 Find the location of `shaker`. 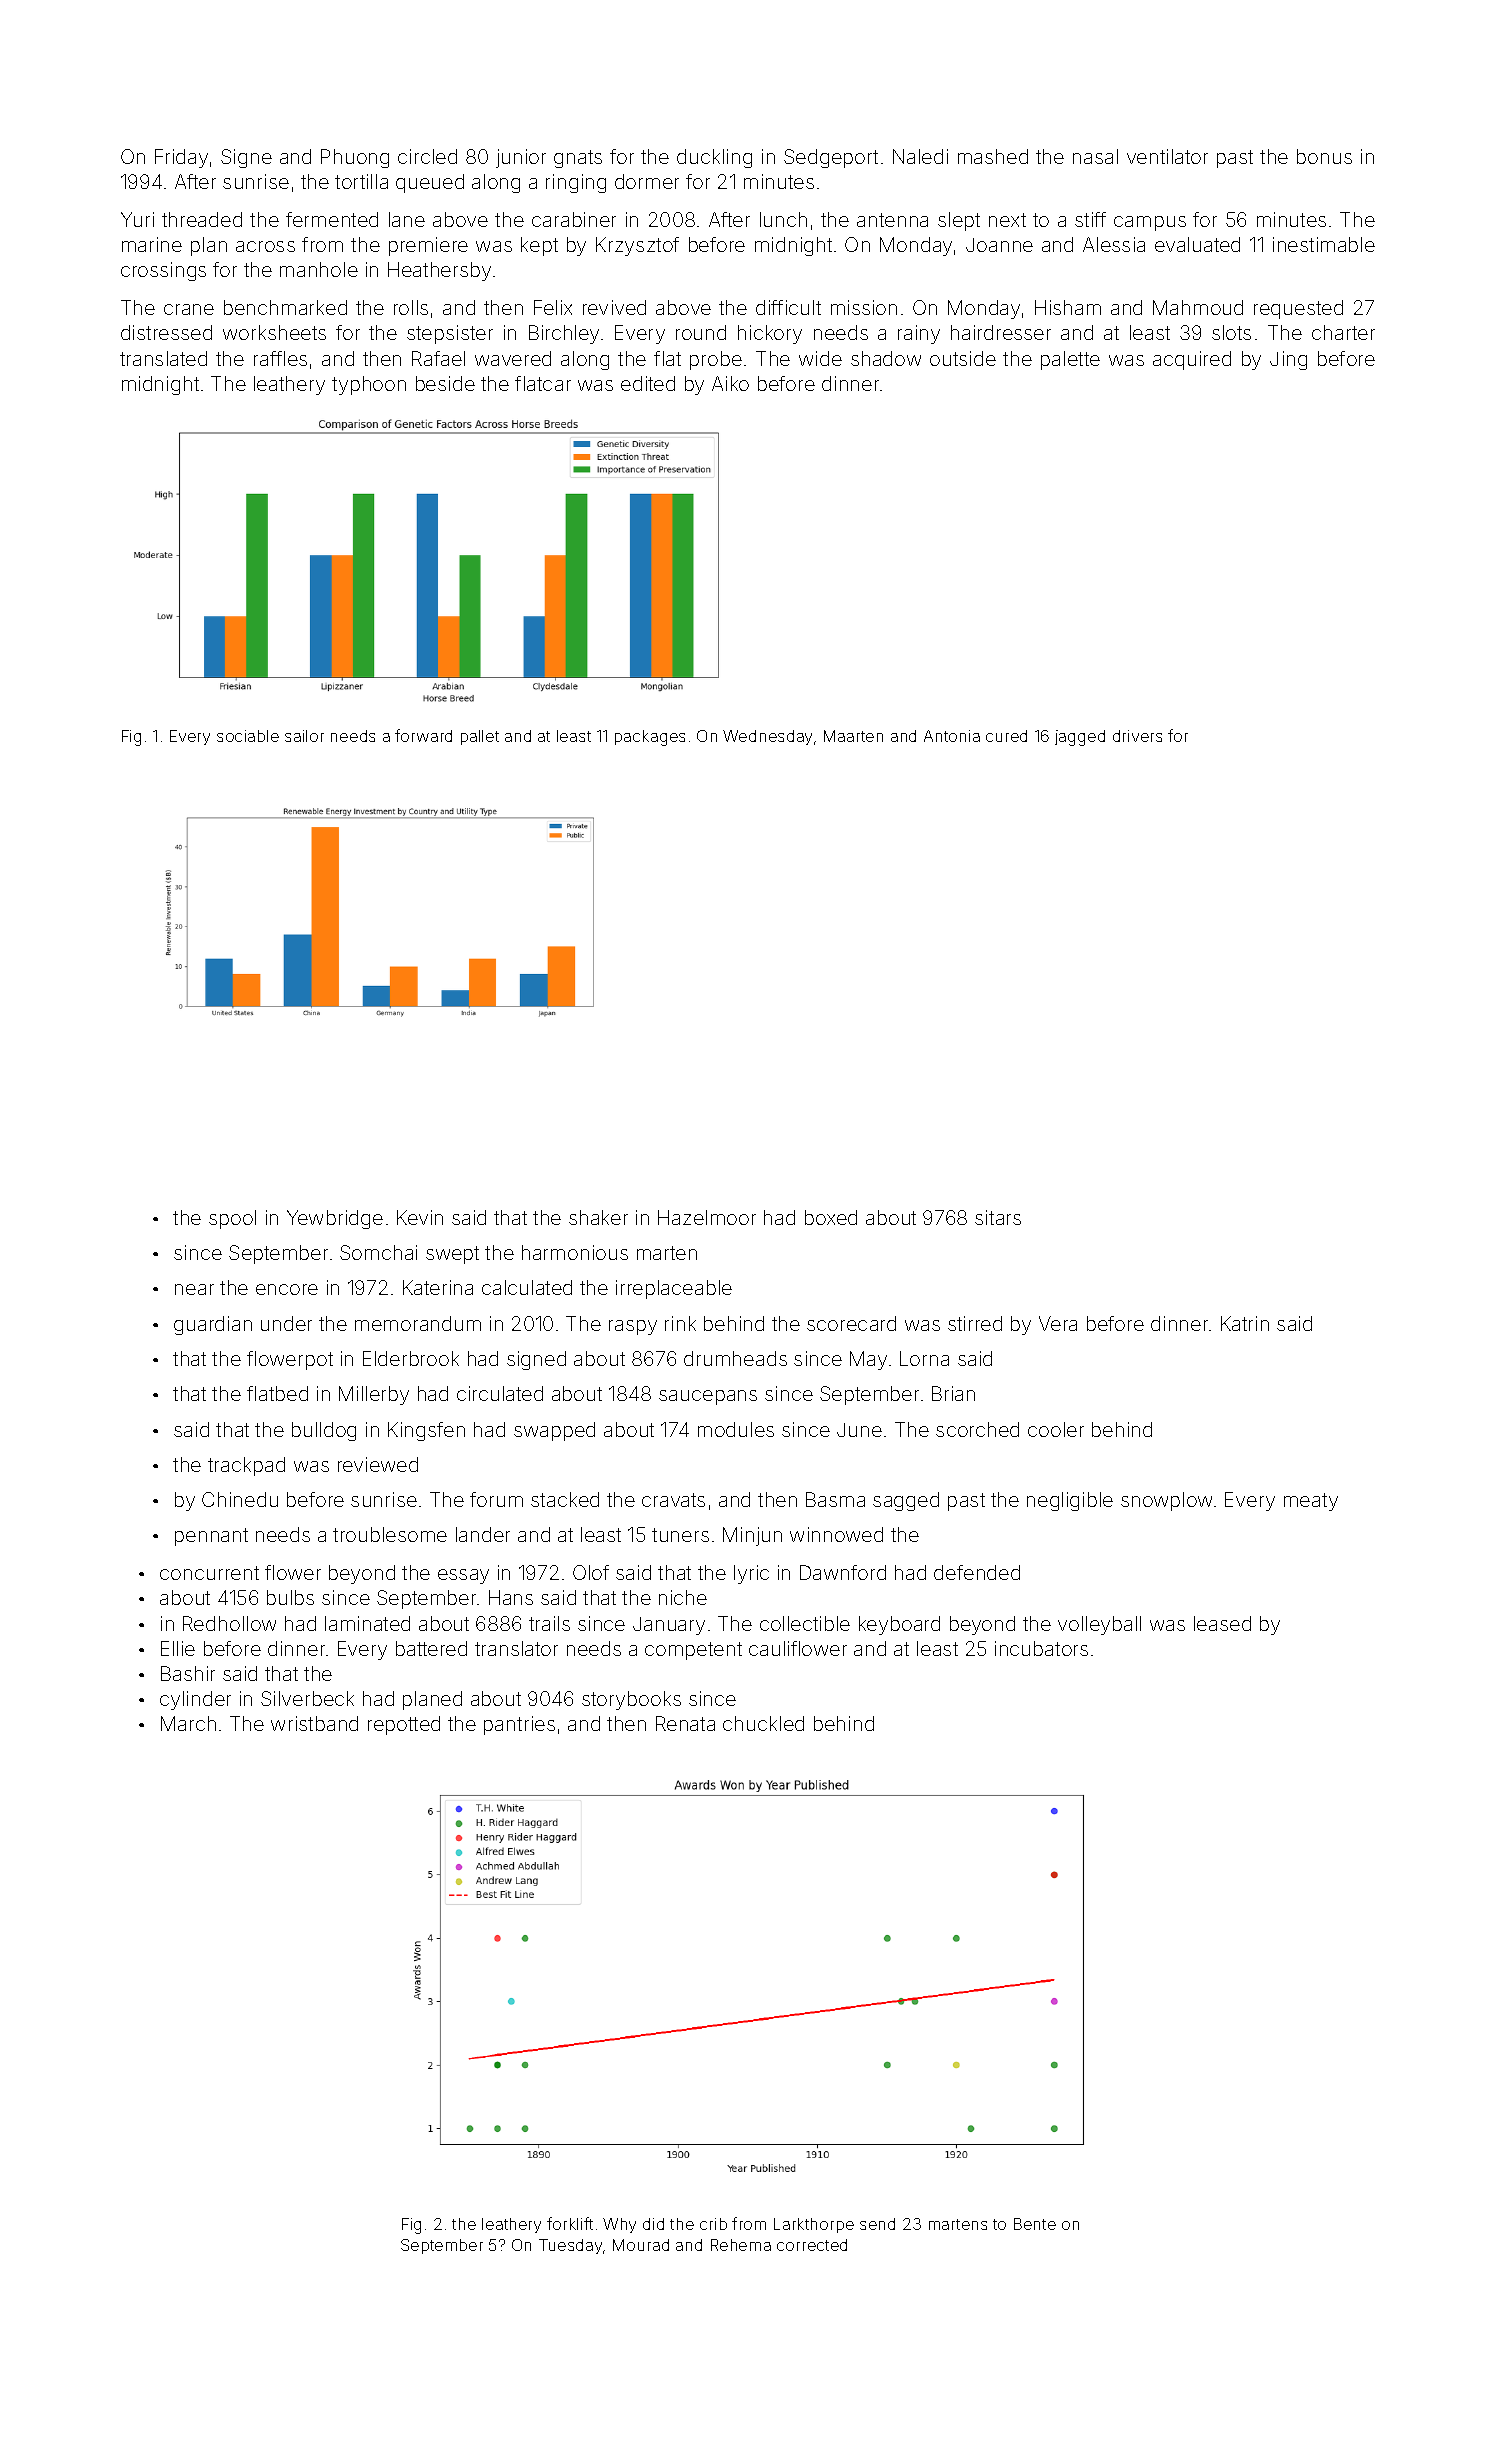

shaker is located at coordinates (598, 1217).
